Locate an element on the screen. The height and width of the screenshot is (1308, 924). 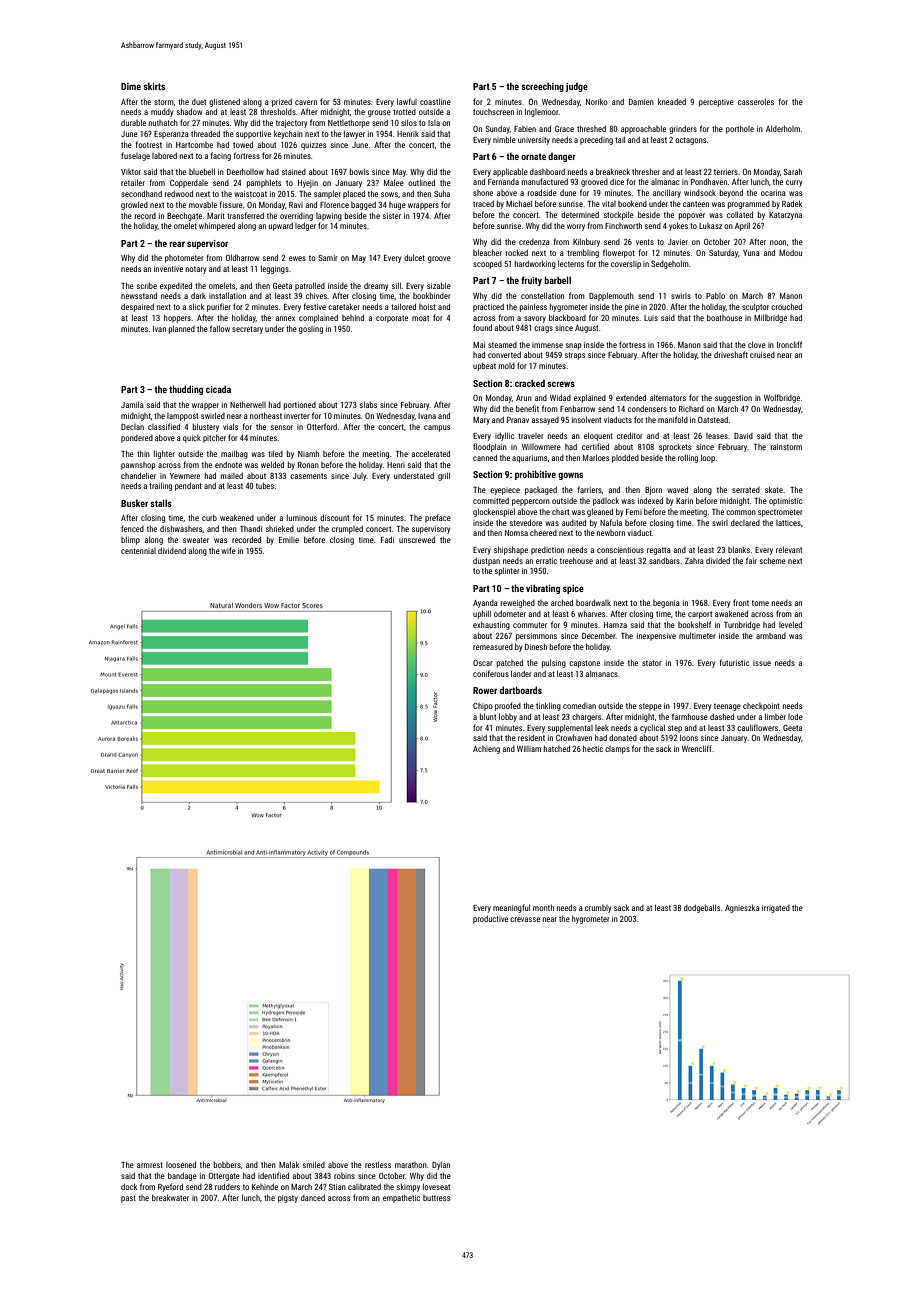
Dylan is located at coordinates (441, 1165).
